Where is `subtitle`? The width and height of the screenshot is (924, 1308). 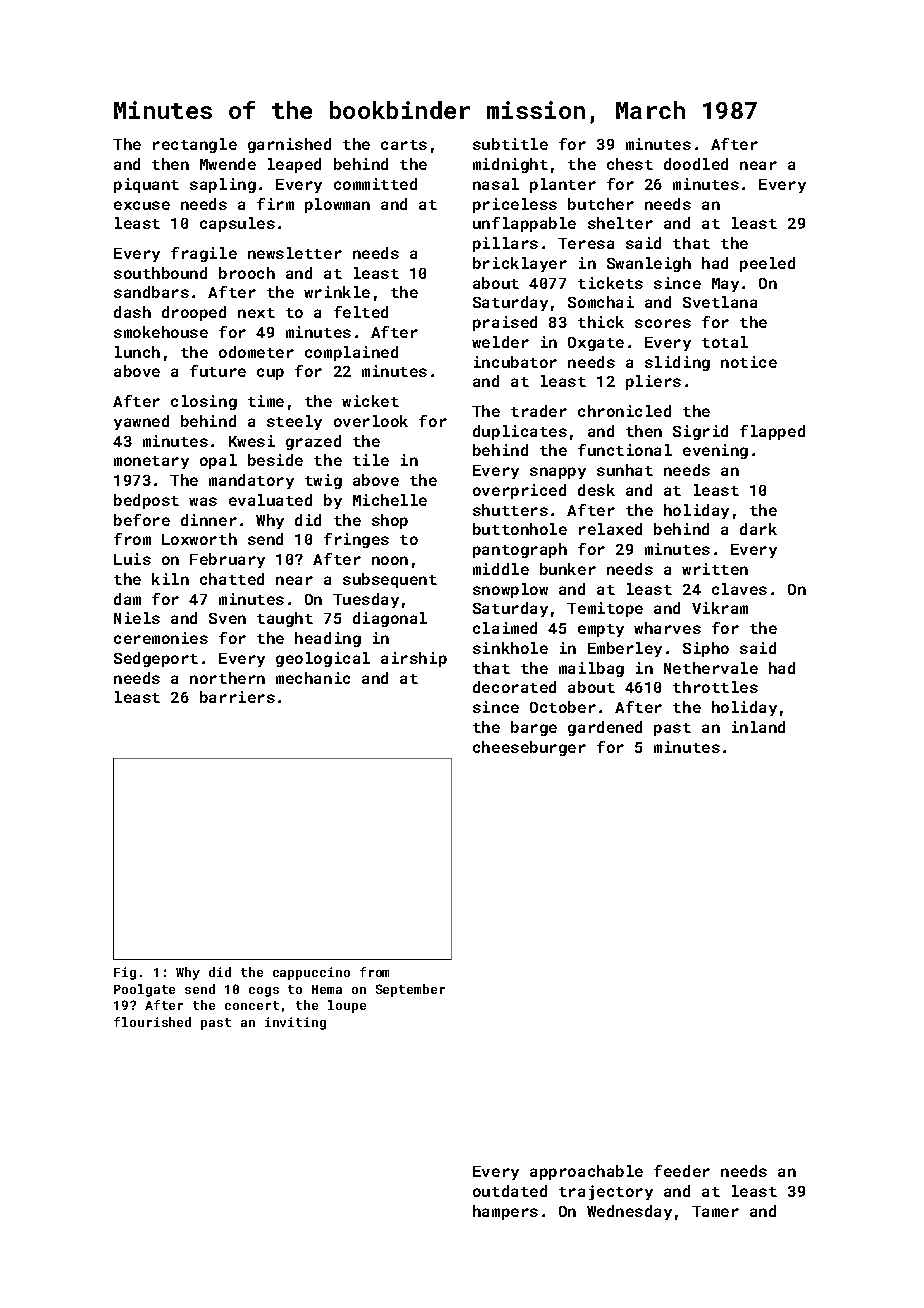 subtitle is located at coordinates (510, 144).
